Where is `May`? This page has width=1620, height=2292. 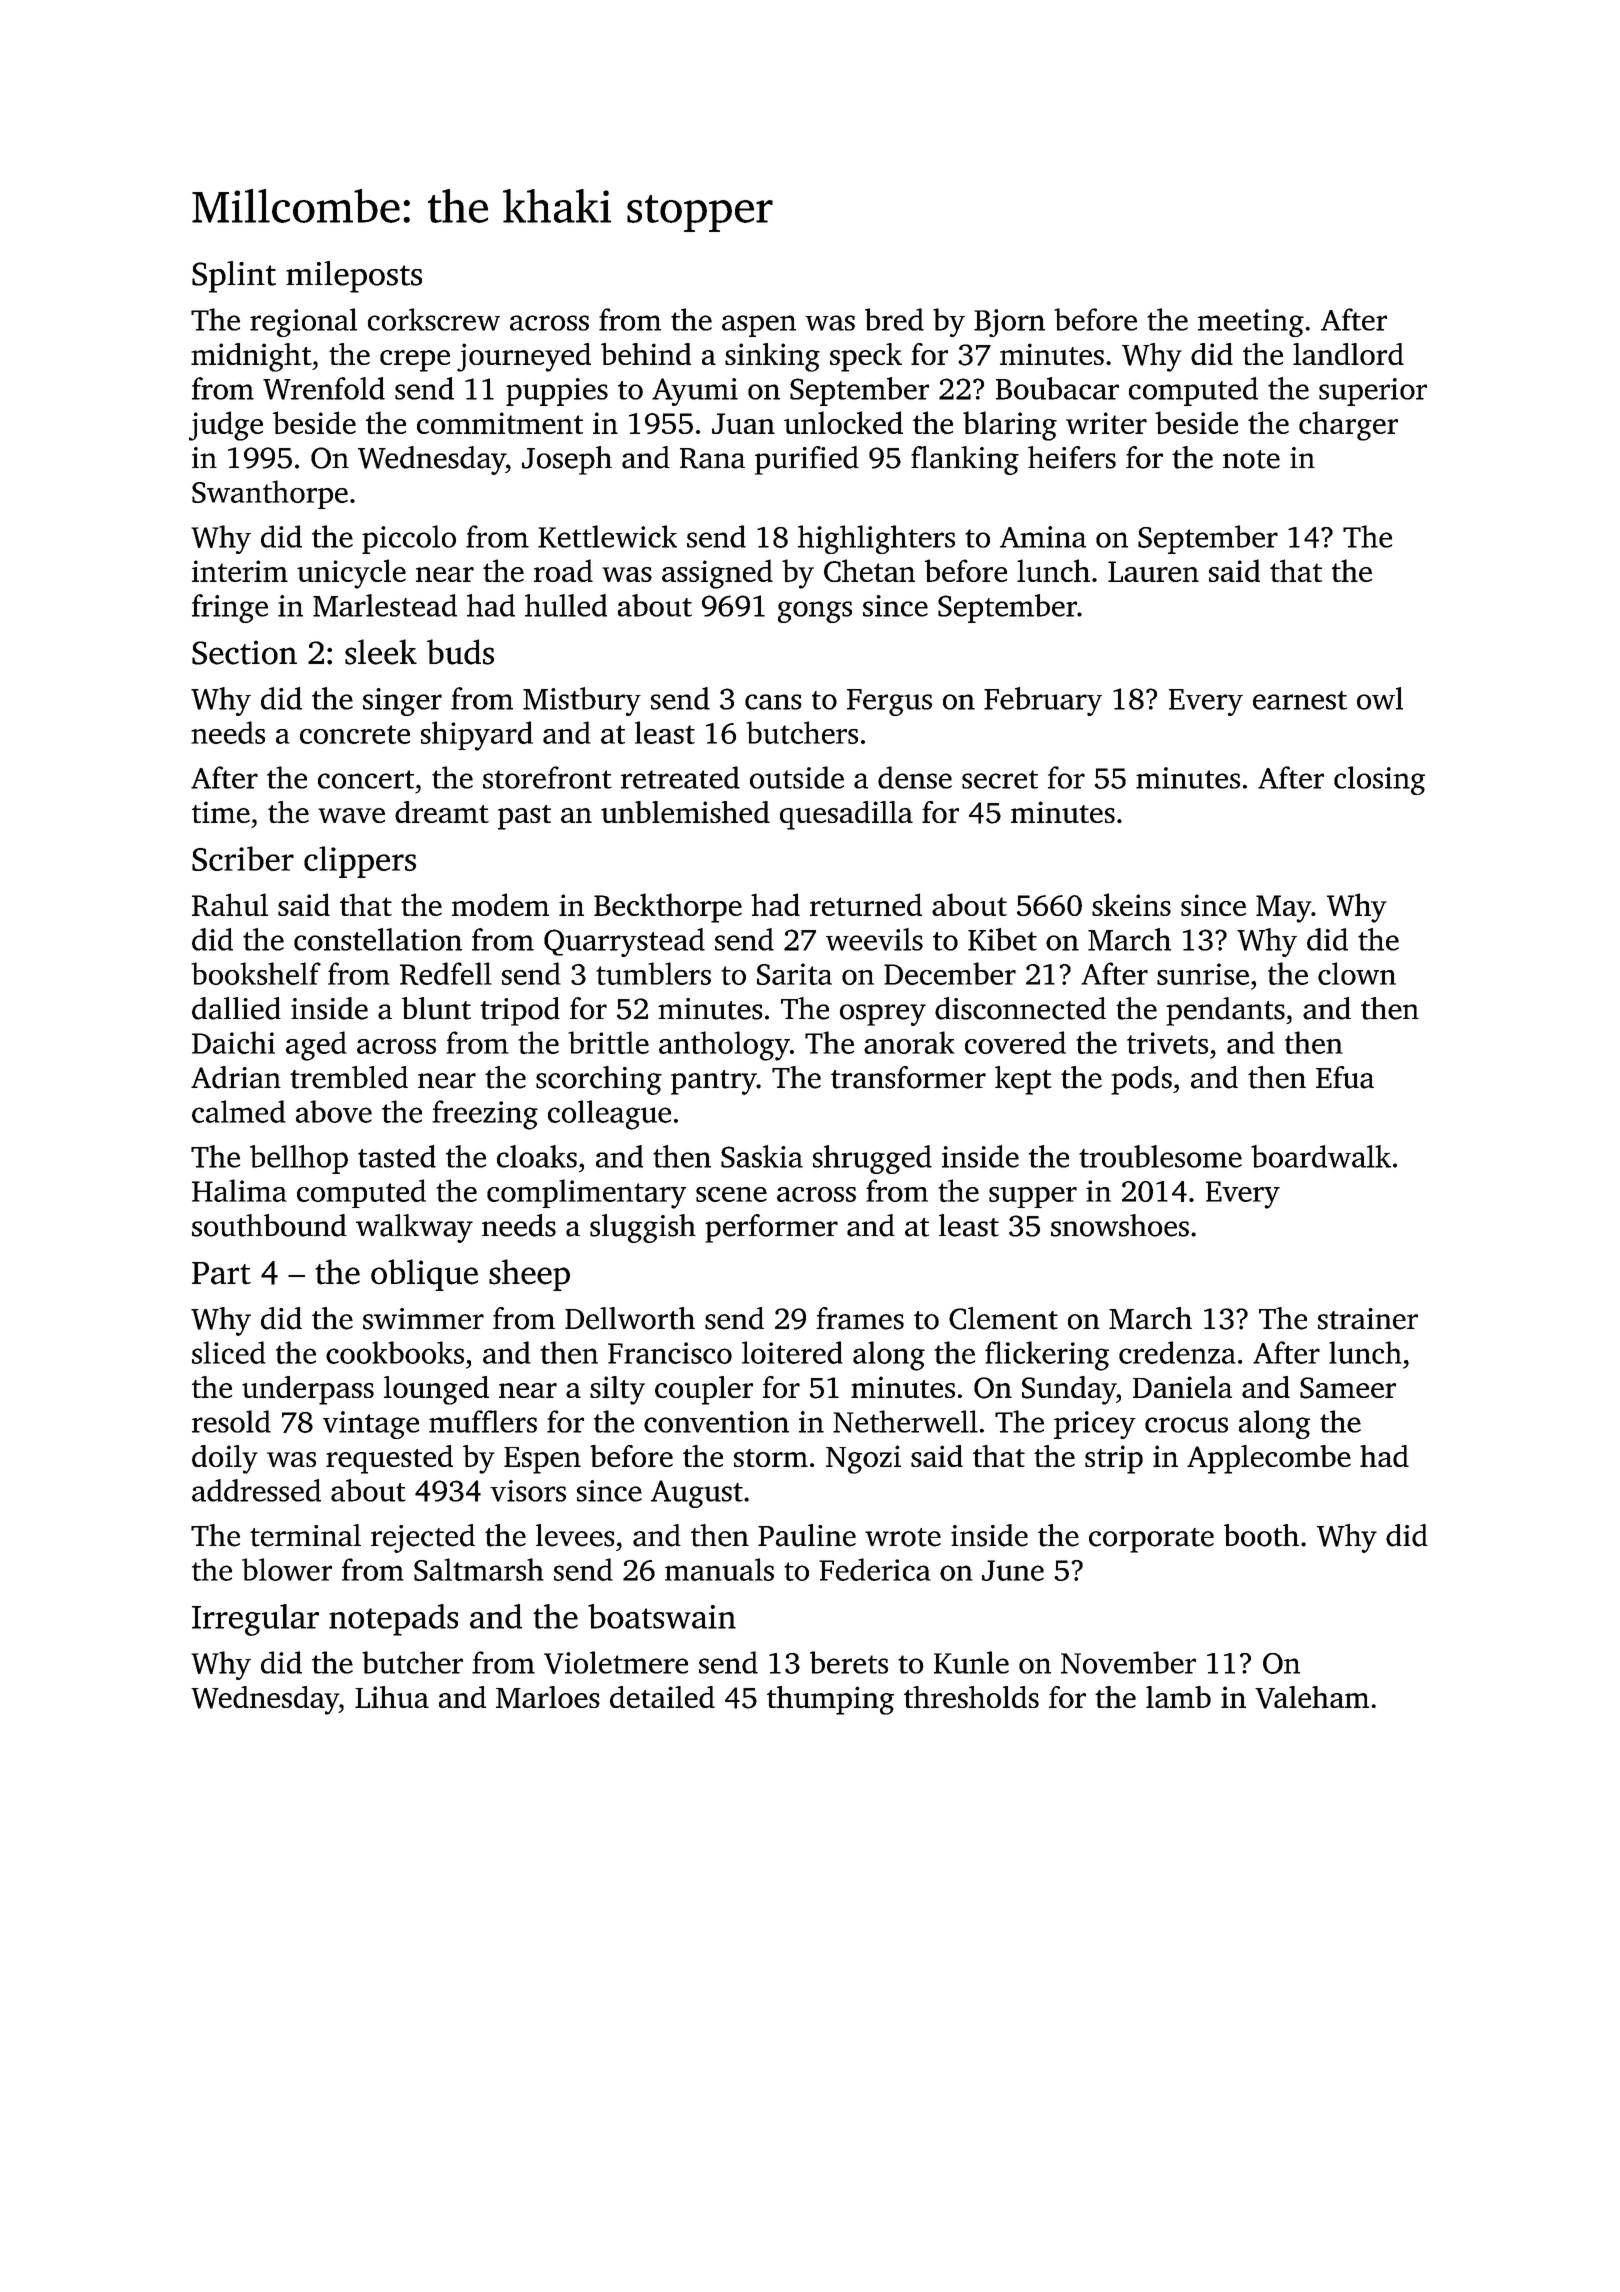
May is located at coordinates (1283, 909).
